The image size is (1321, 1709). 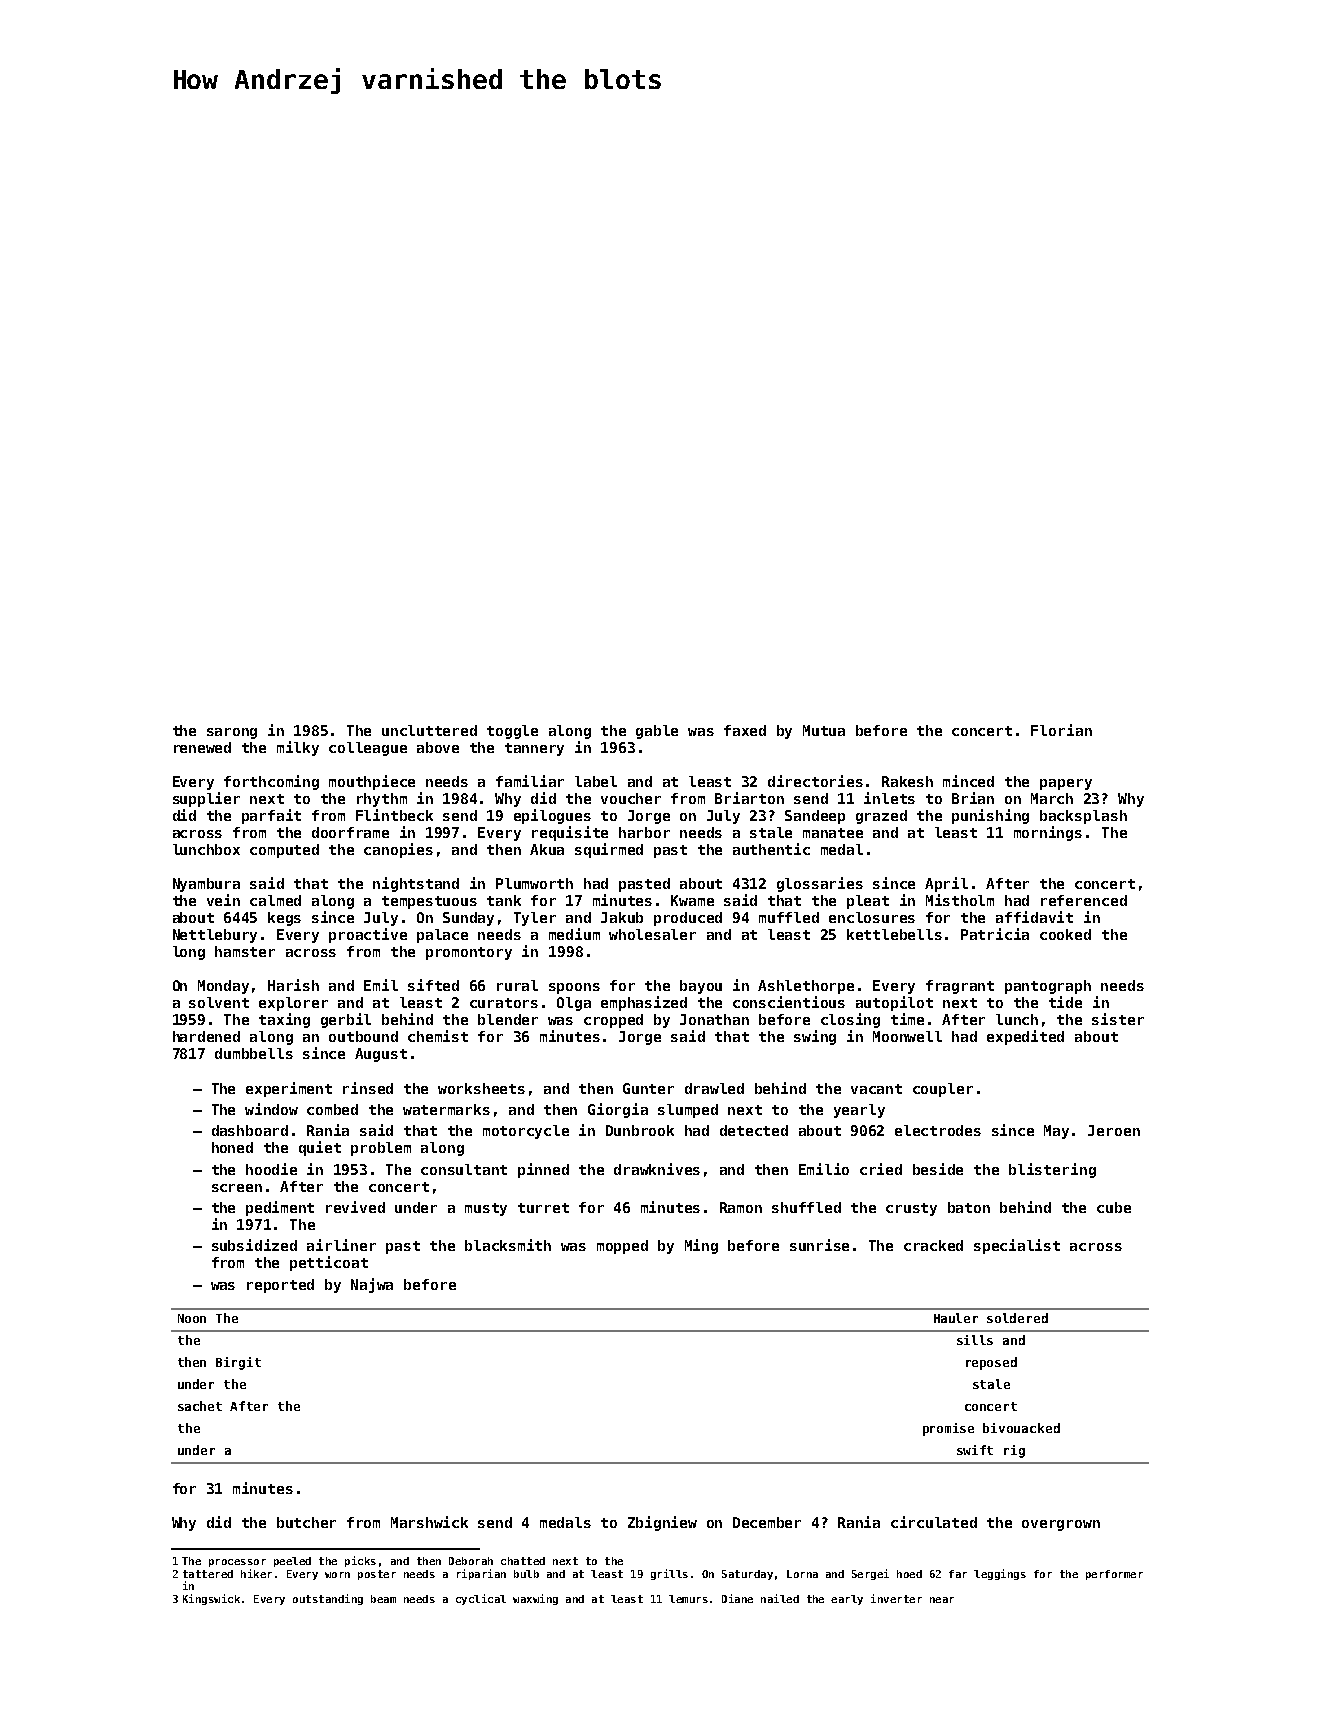 What do you see at coordinates (372, 782) in the page?
I see `mouthpiece` at bounding box center [372, 782].
